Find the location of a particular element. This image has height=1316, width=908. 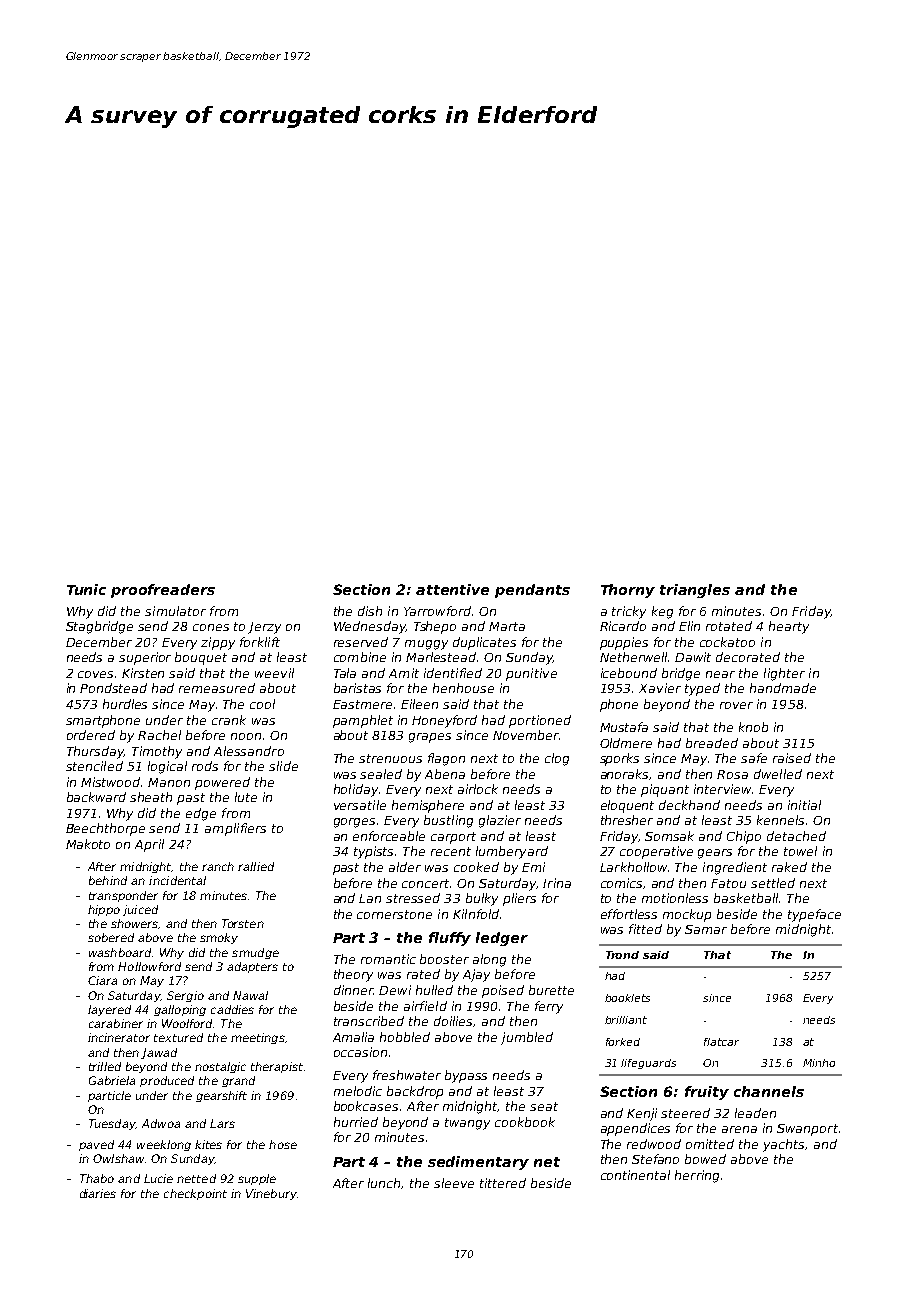

November is located at coordinates (526, 735).
